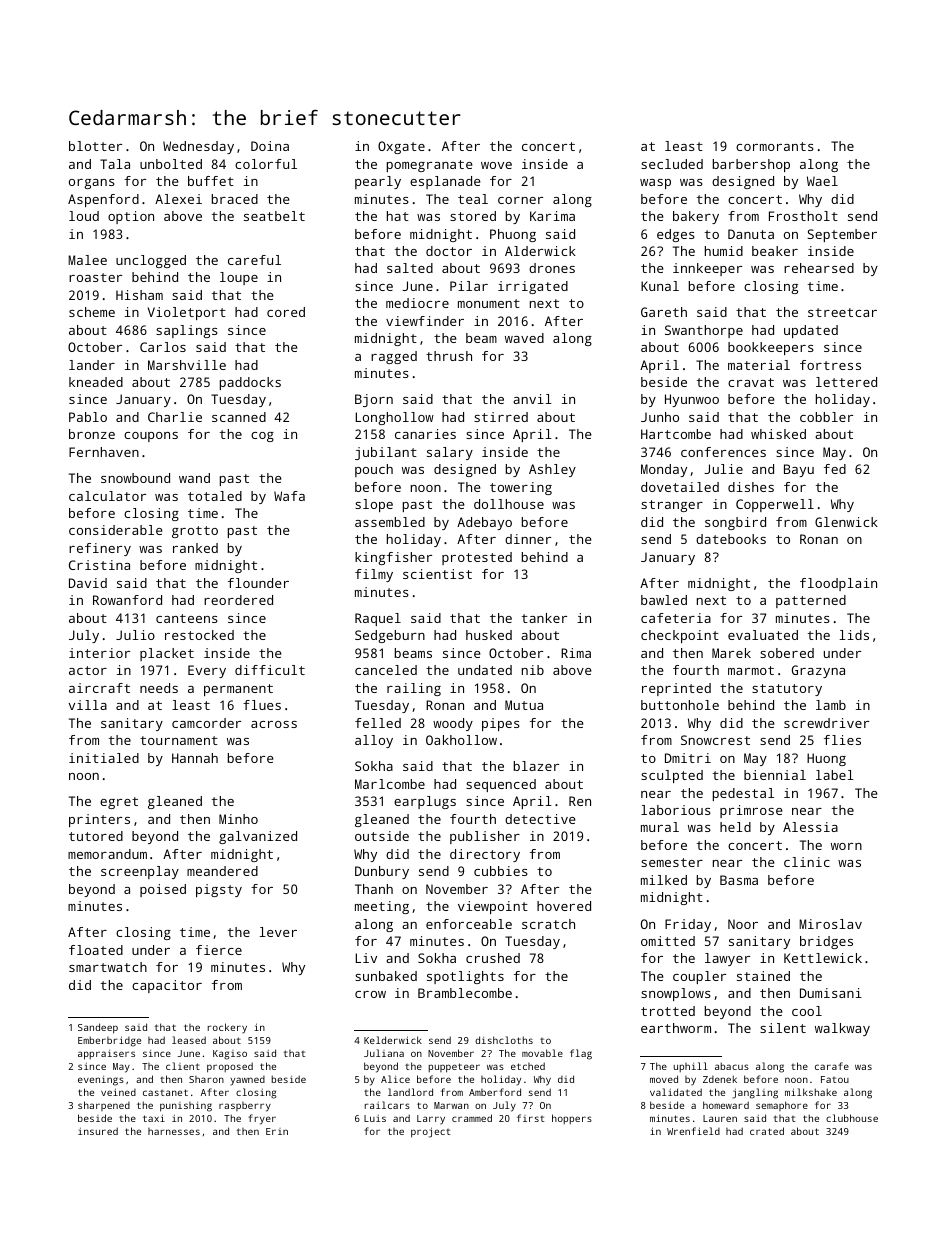 This document has height=1233, width=952. What do you see at coordinates (676, 810) in the document?
I see `laborious` at bounding box center [676, 810].
